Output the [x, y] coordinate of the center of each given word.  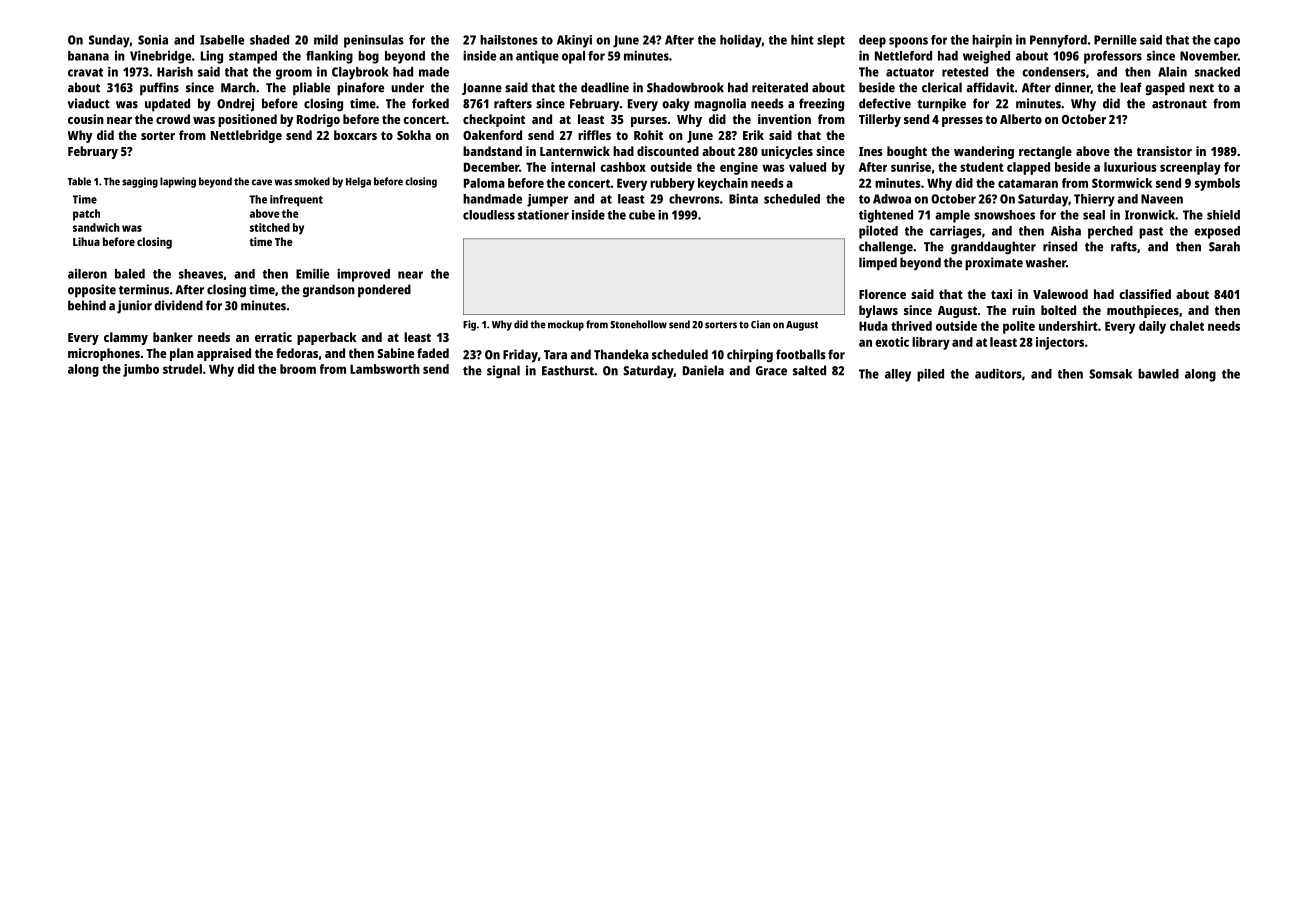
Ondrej [235, 105]
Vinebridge [160, 57]
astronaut [1179, 104]
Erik [753, 135]
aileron [87, 274]
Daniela [703, 370]
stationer [543, 215]
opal [573, 57]
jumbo [141, 370]
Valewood [1060, 294]
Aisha [1066, 231]
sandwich [96, 227]
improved [363, 275]
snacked [1217, 72]
